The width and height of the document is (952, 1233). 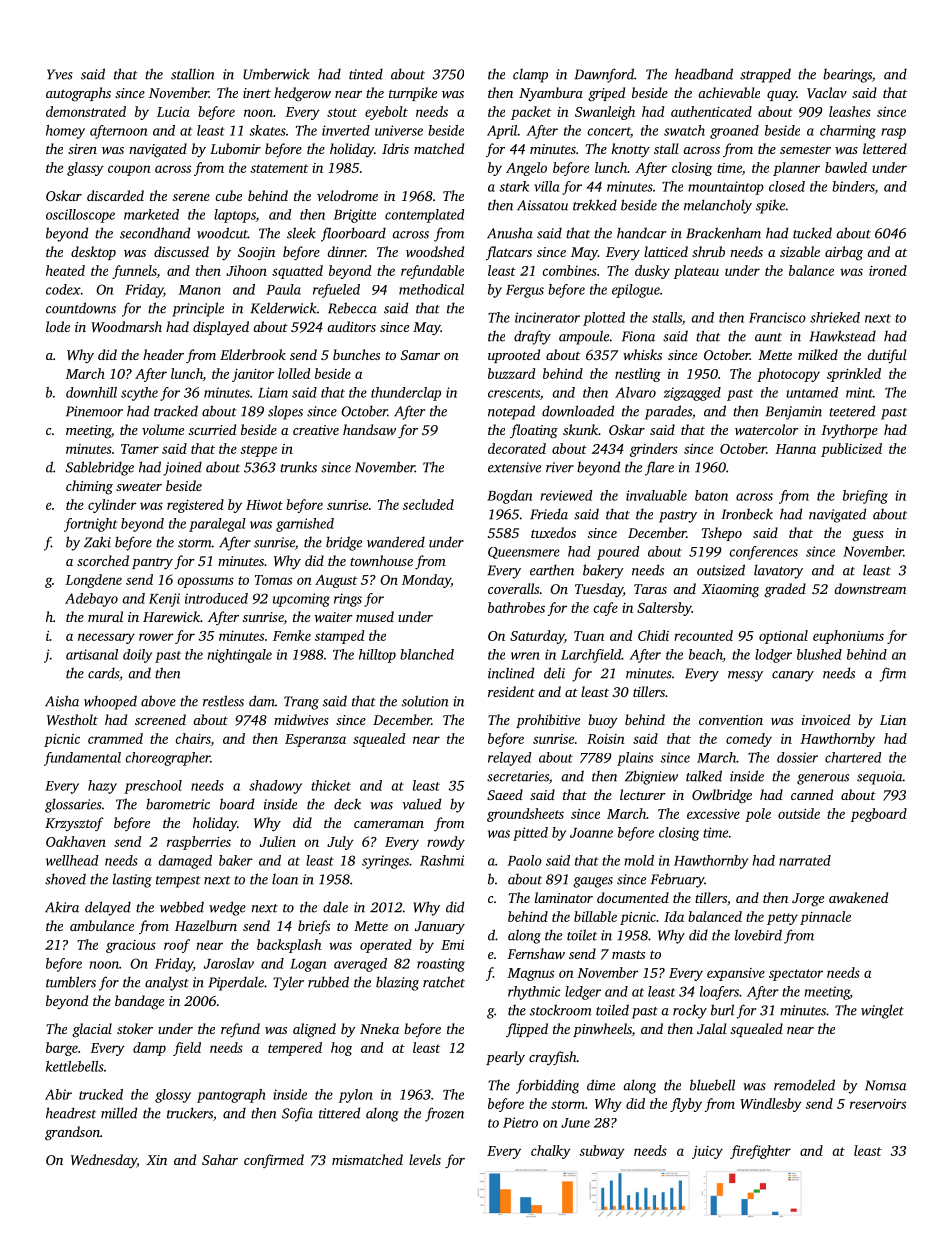 What do you see at coordinates (386, 946) in the document?
I see `operated` at bounding box center [386, 946].
